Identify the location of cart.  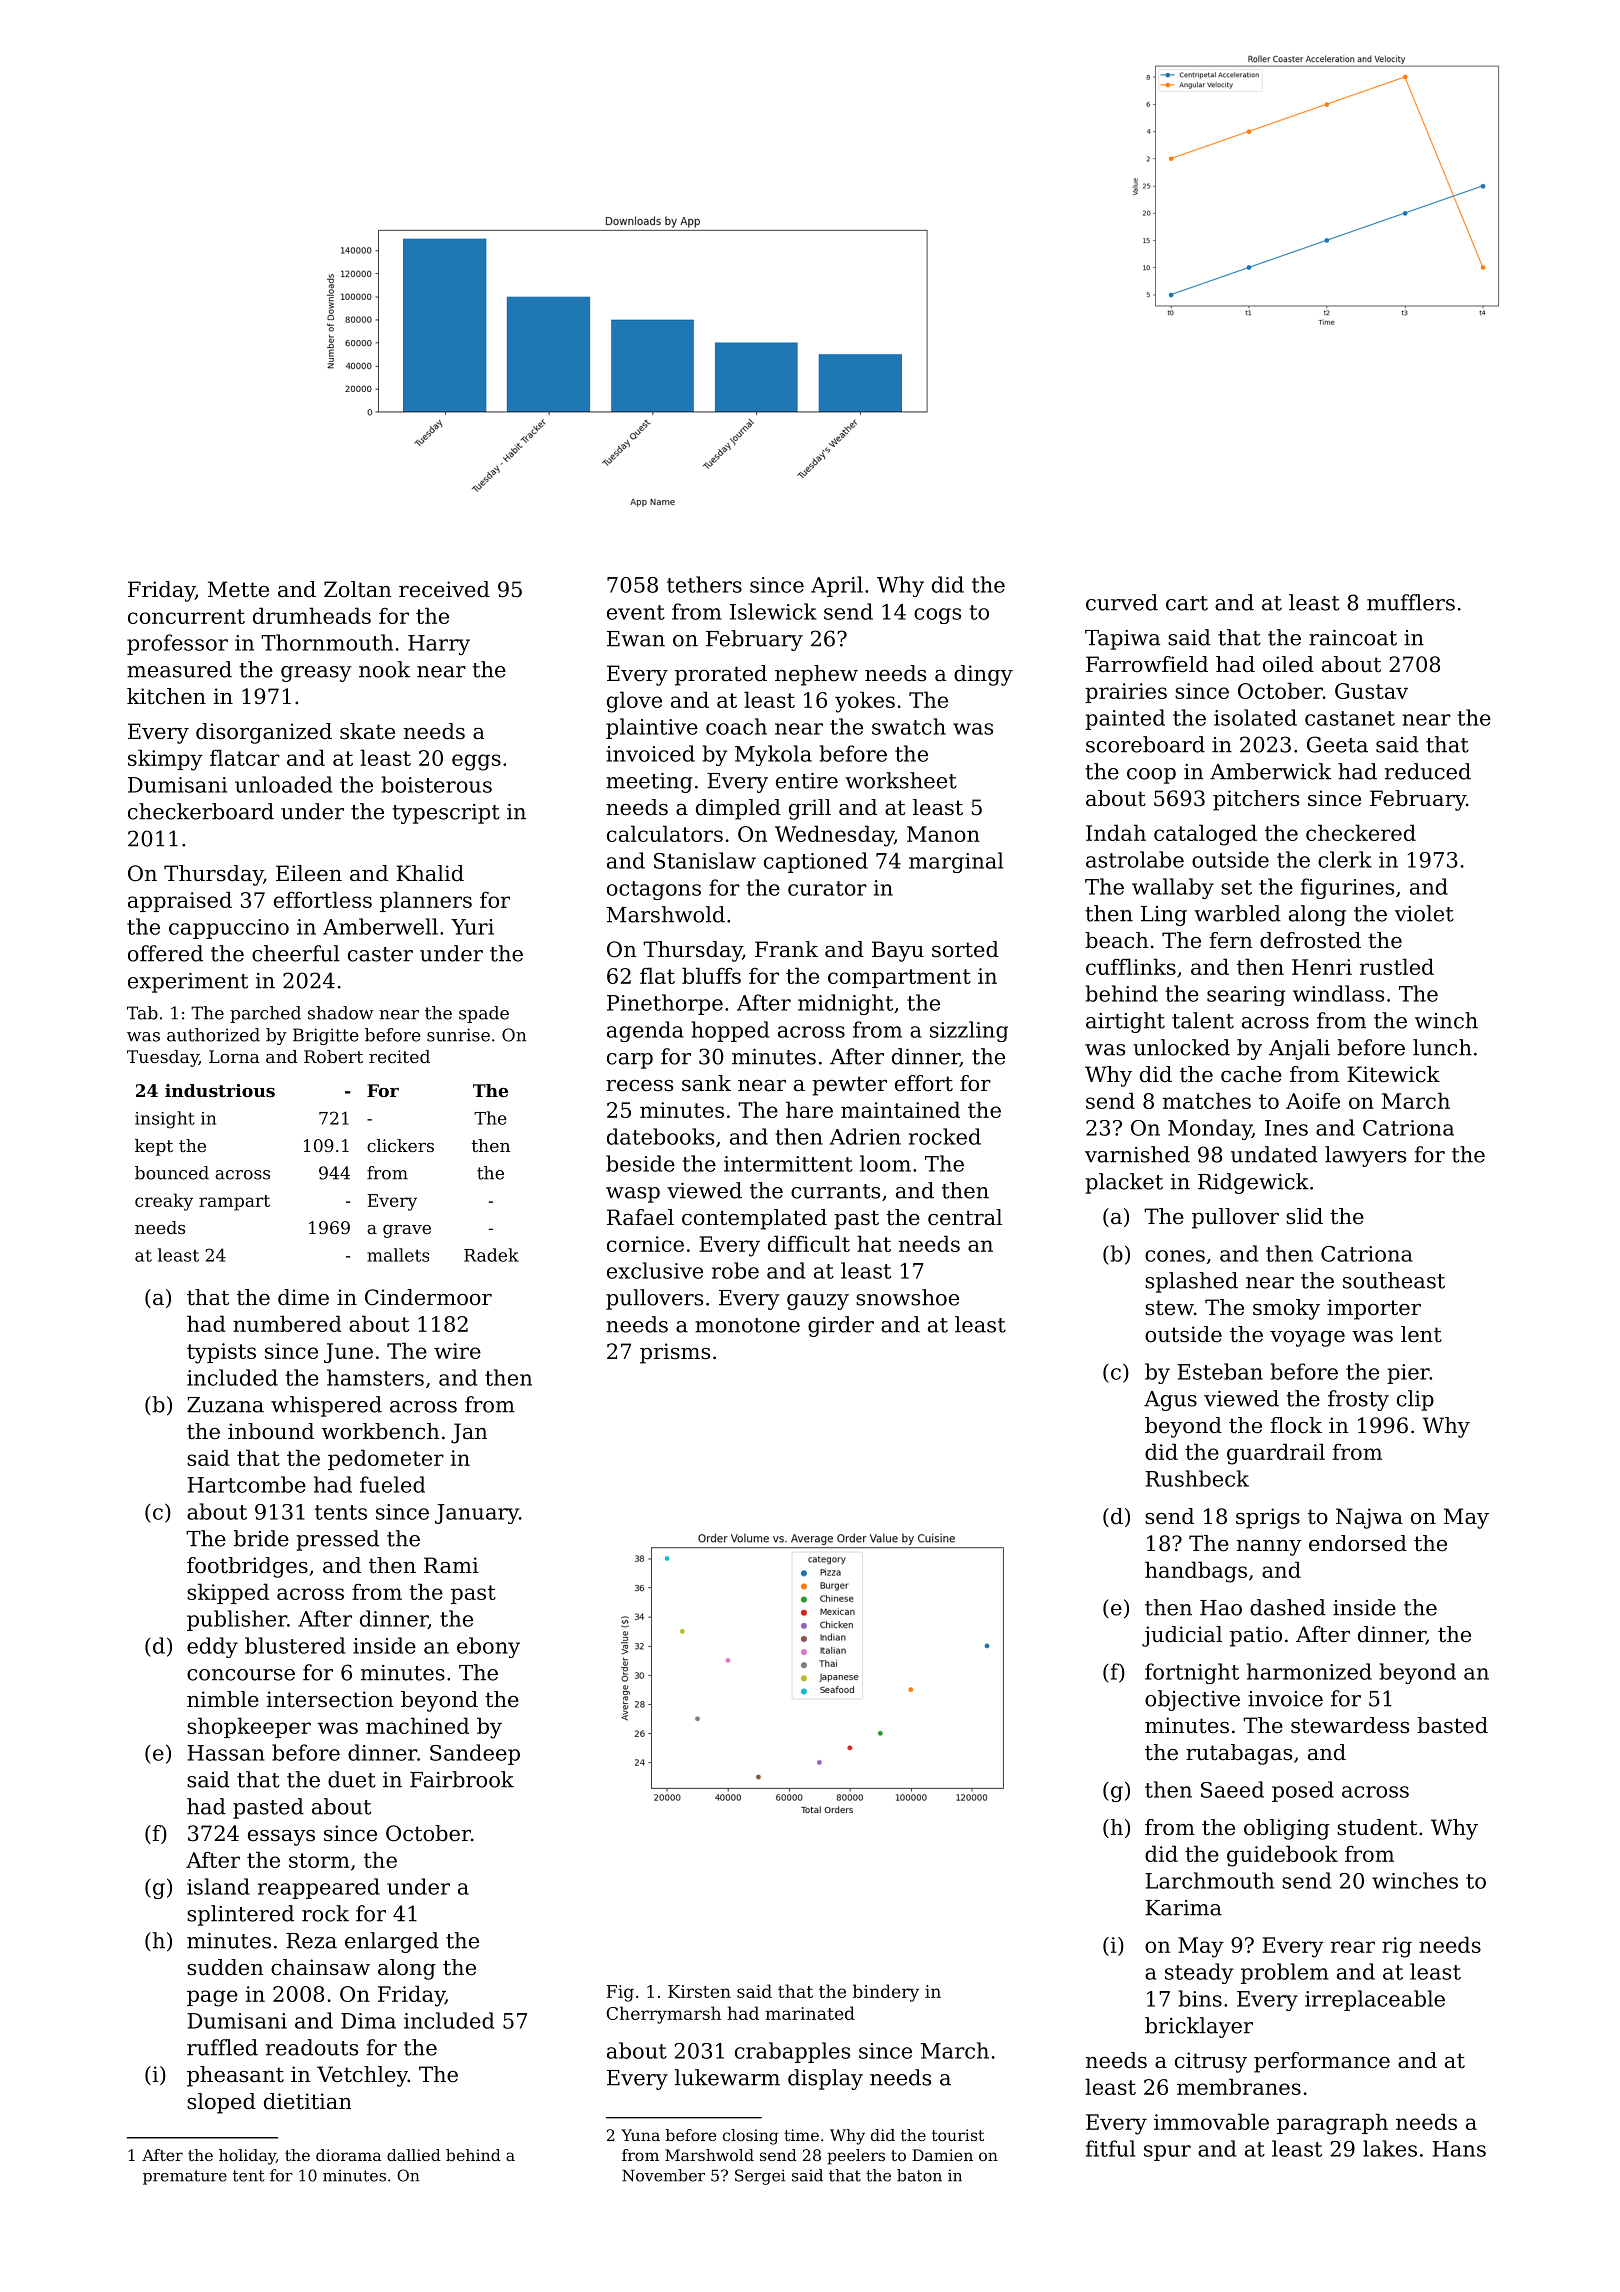
(1187, 603).
